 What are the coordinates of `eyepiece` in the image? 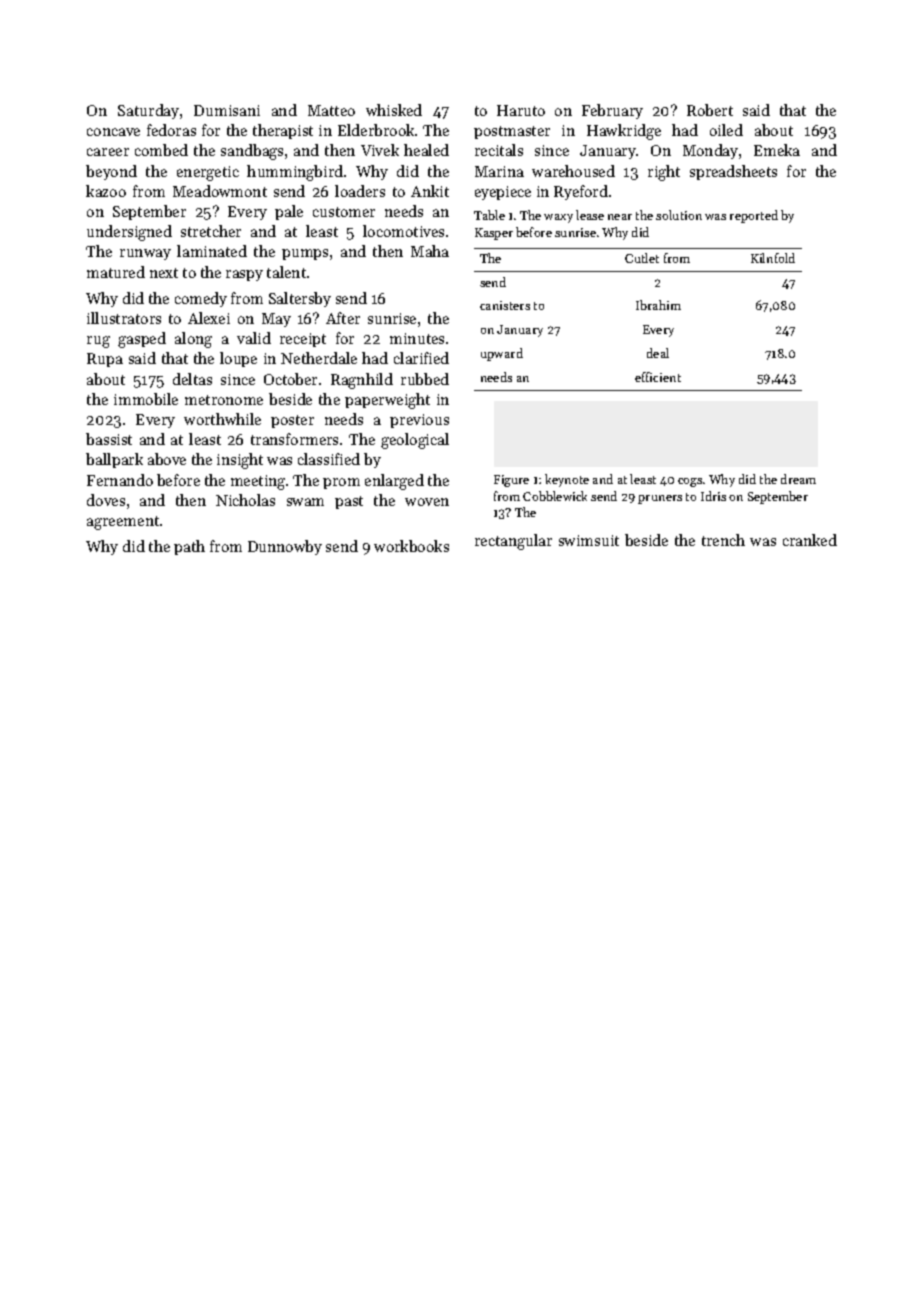 It's located at (503, 193).
